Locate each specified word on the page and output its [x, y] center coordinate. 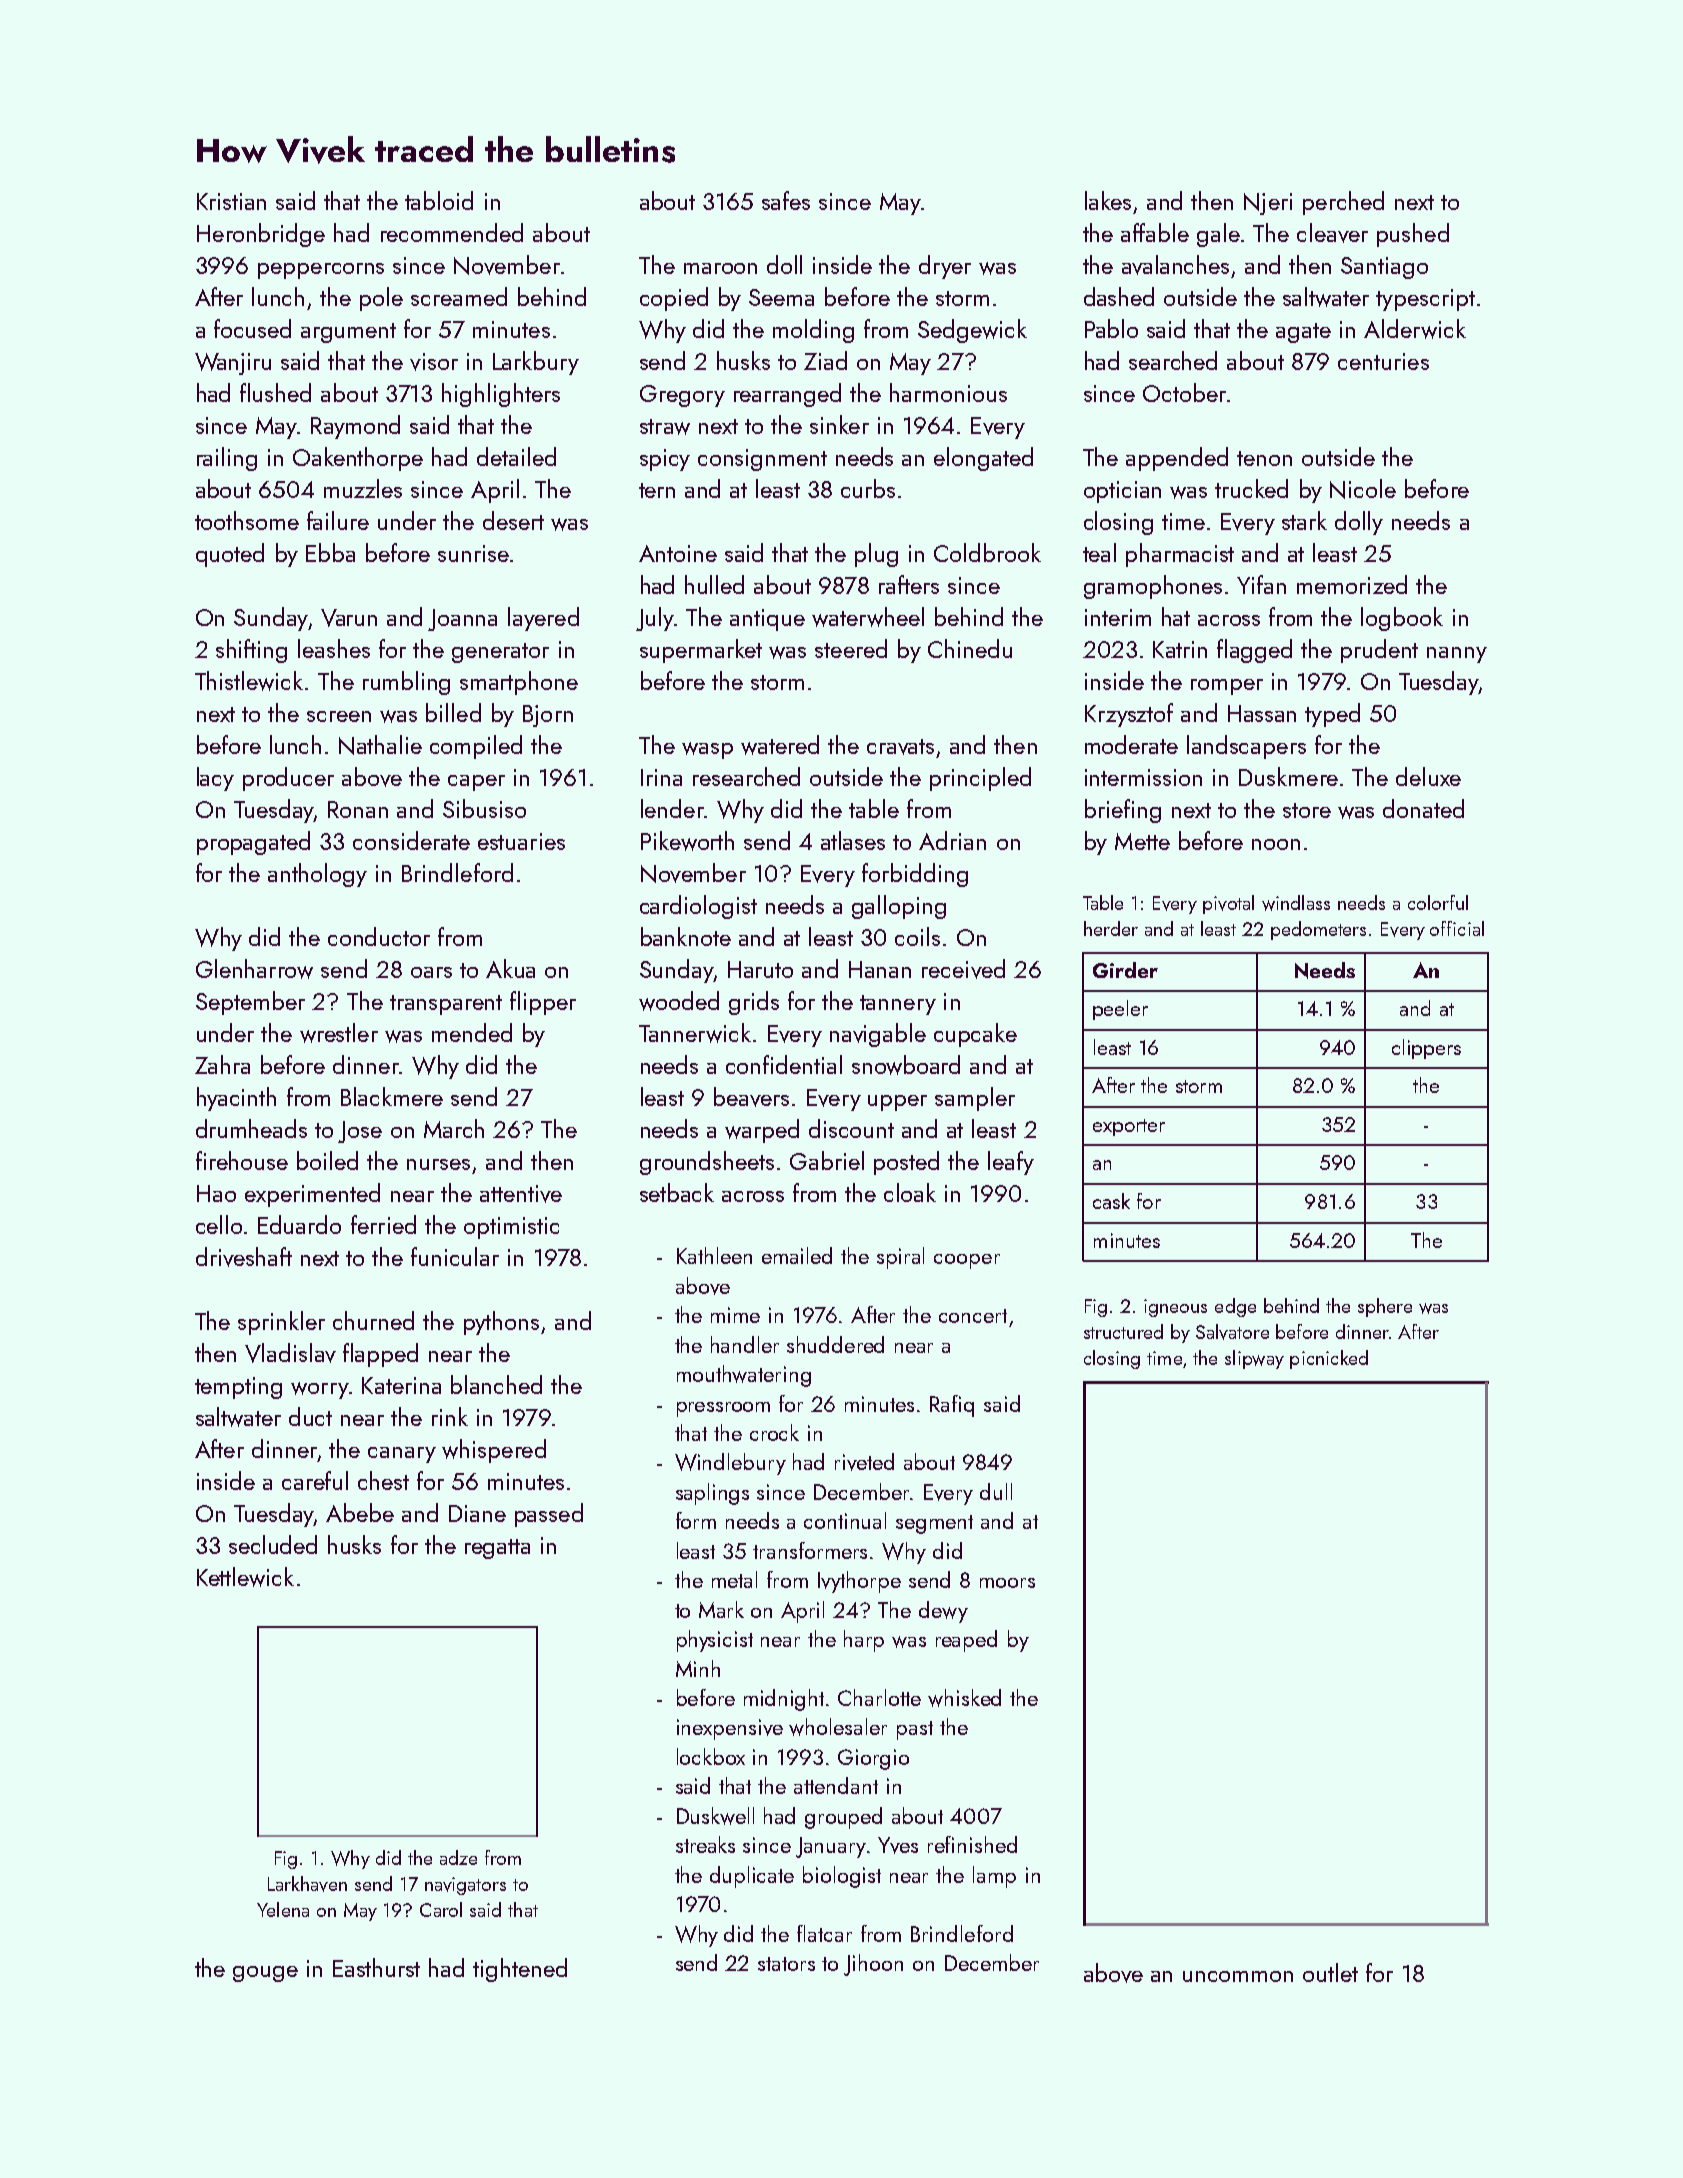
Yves [898, 1845]
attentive [521, 1194]
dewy [943, 1612]
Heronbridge [261, 235]
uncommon [1238, 1976]
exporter [1129, 1127]
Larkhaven [307, 1884]
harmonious [948, 392]
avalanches [1175, 265]
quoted [230, 555]
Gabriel [827, 1160]
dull [996, 1491]
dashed [1119, 296]
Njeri [1268, 204]
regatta [497, 1549]
